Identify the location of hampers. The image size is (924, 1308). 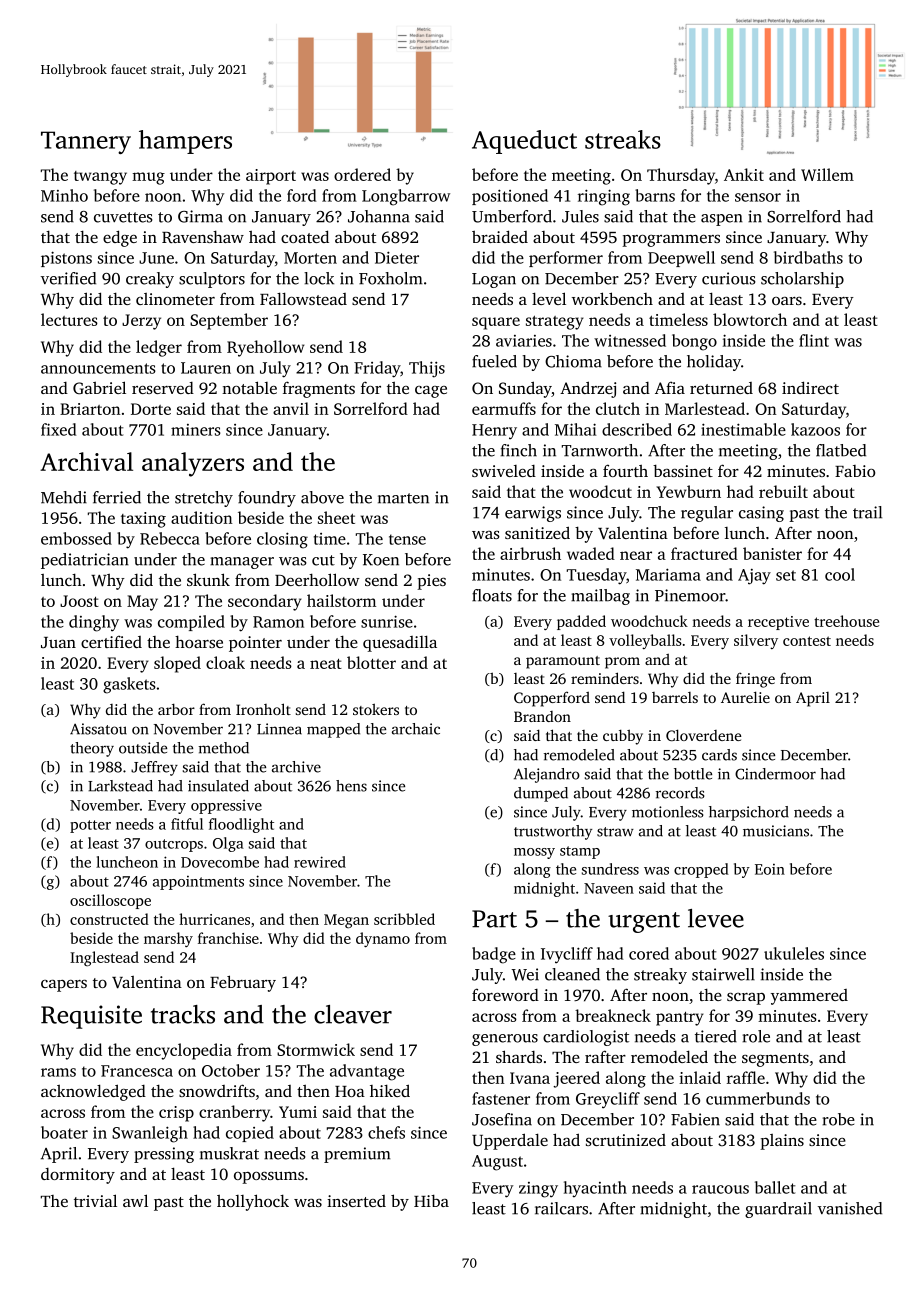
(185, 142).
